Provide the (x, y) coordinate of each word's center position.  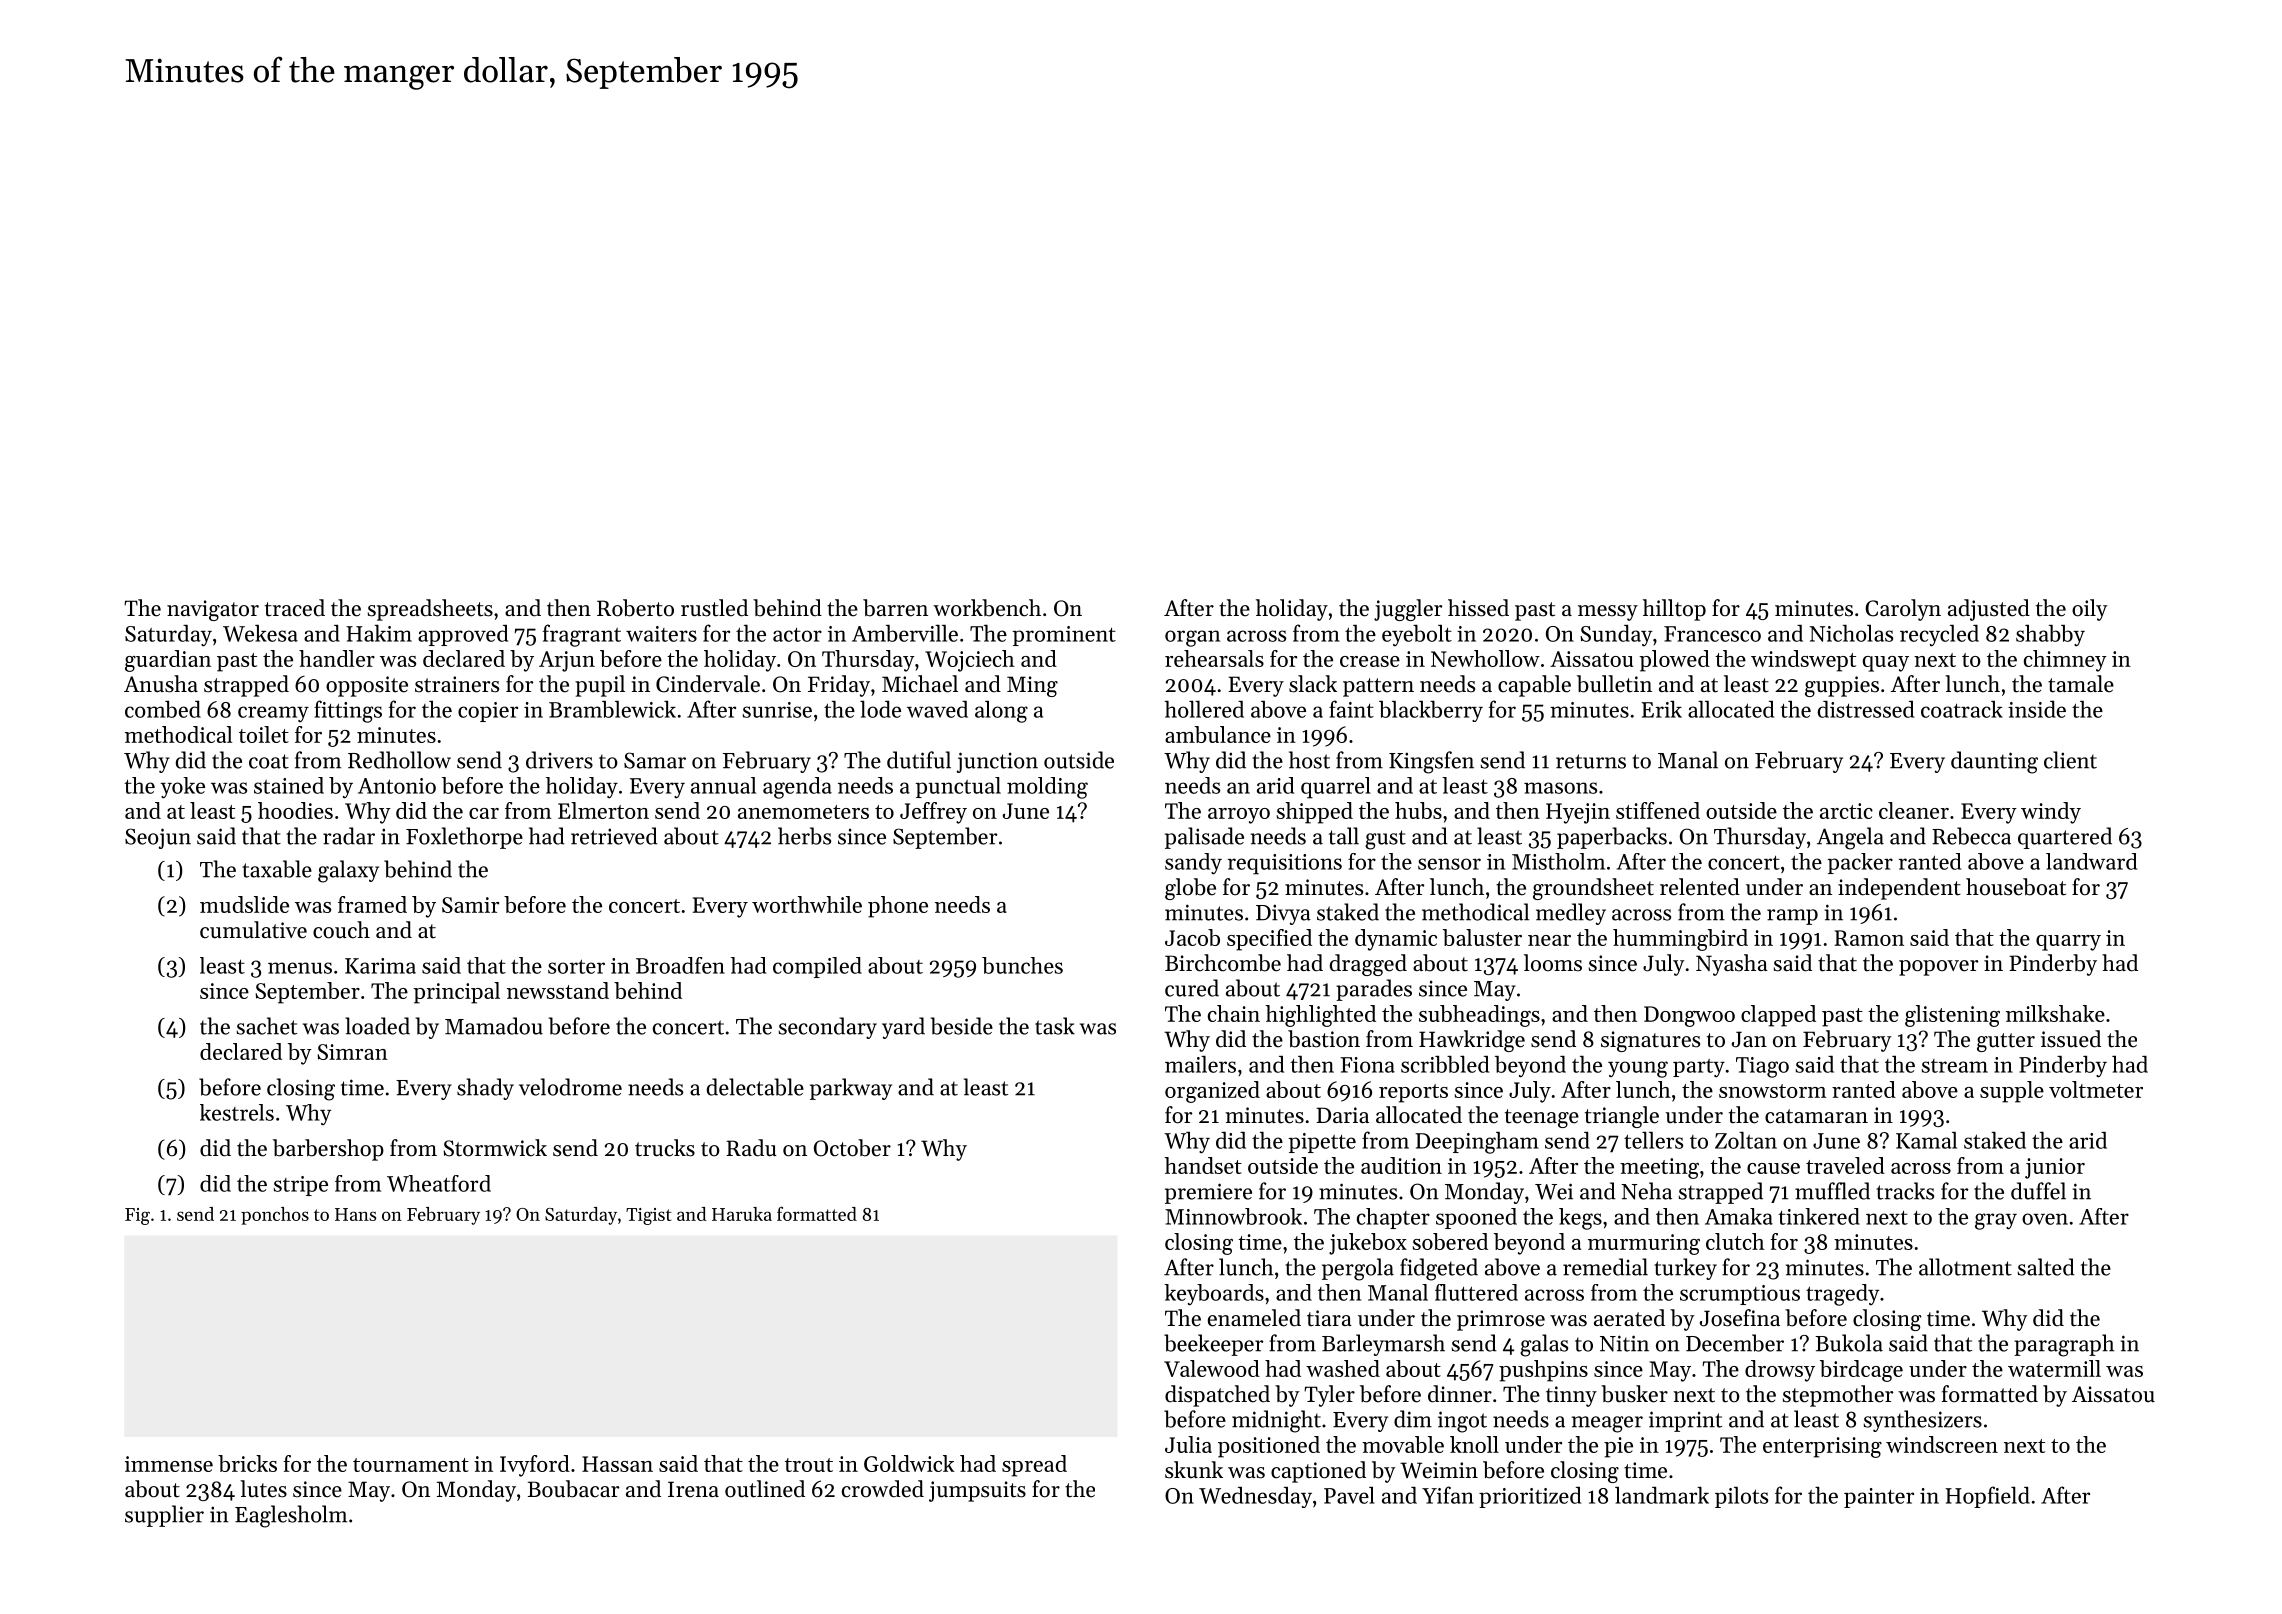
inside (2037, 709)
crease (1370, 661)
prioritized (1530, 1497)
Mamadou (494, 1026)
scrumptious (1740, 1295)
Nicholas (1851, 633)
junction (997, 762)
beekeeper (1213, 1345)
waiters (661, 634)
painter (1879, 1498)
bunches (1022, 965)
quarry (2068, 943)
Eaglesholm (291, 1516)
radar (349, 836)
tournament (411, 1465)
